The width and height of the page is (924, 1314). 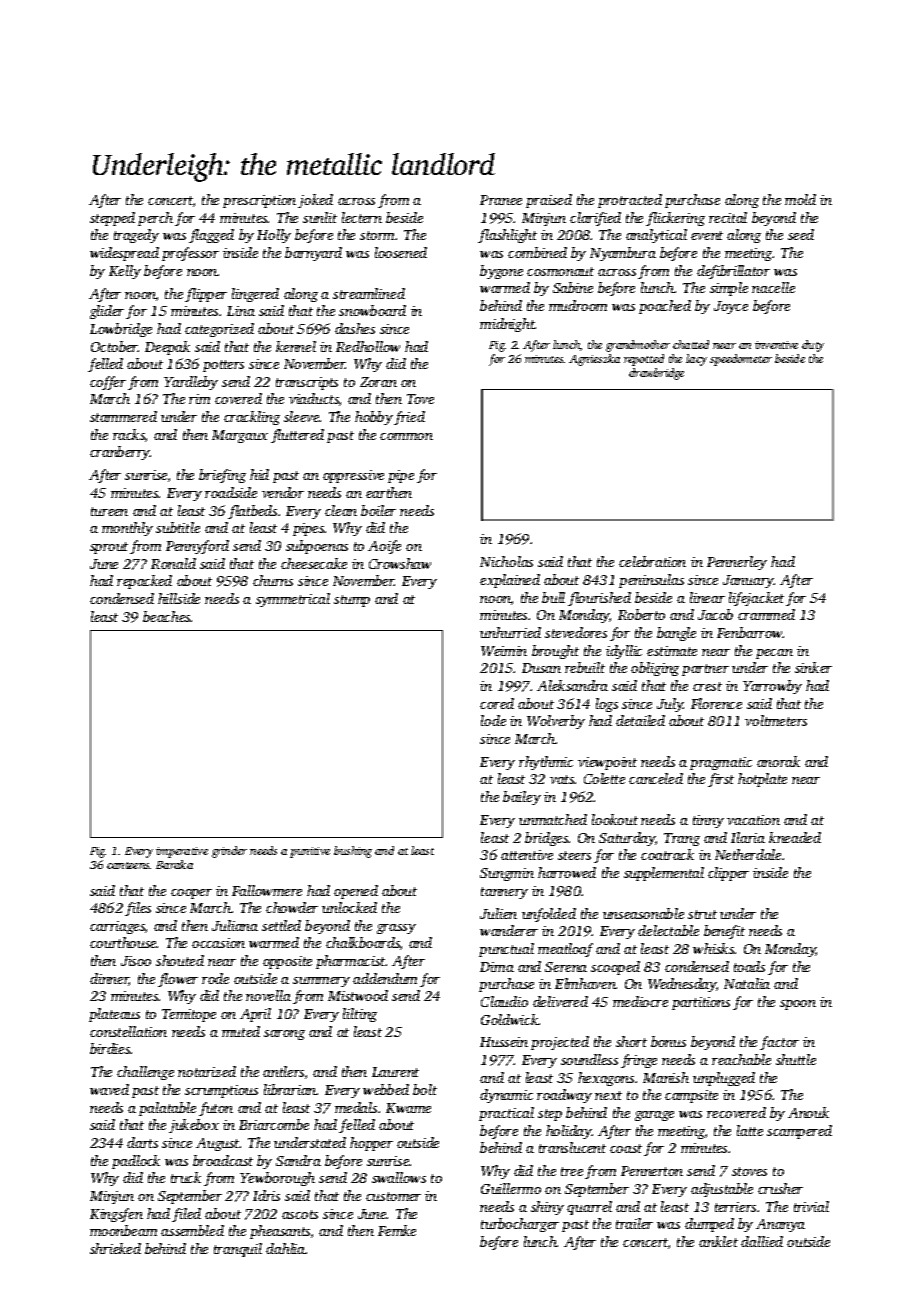 What do you see at coordinates (115, 1248) in the page?
I see `shrieked` at bounding box center [115, 1248].
